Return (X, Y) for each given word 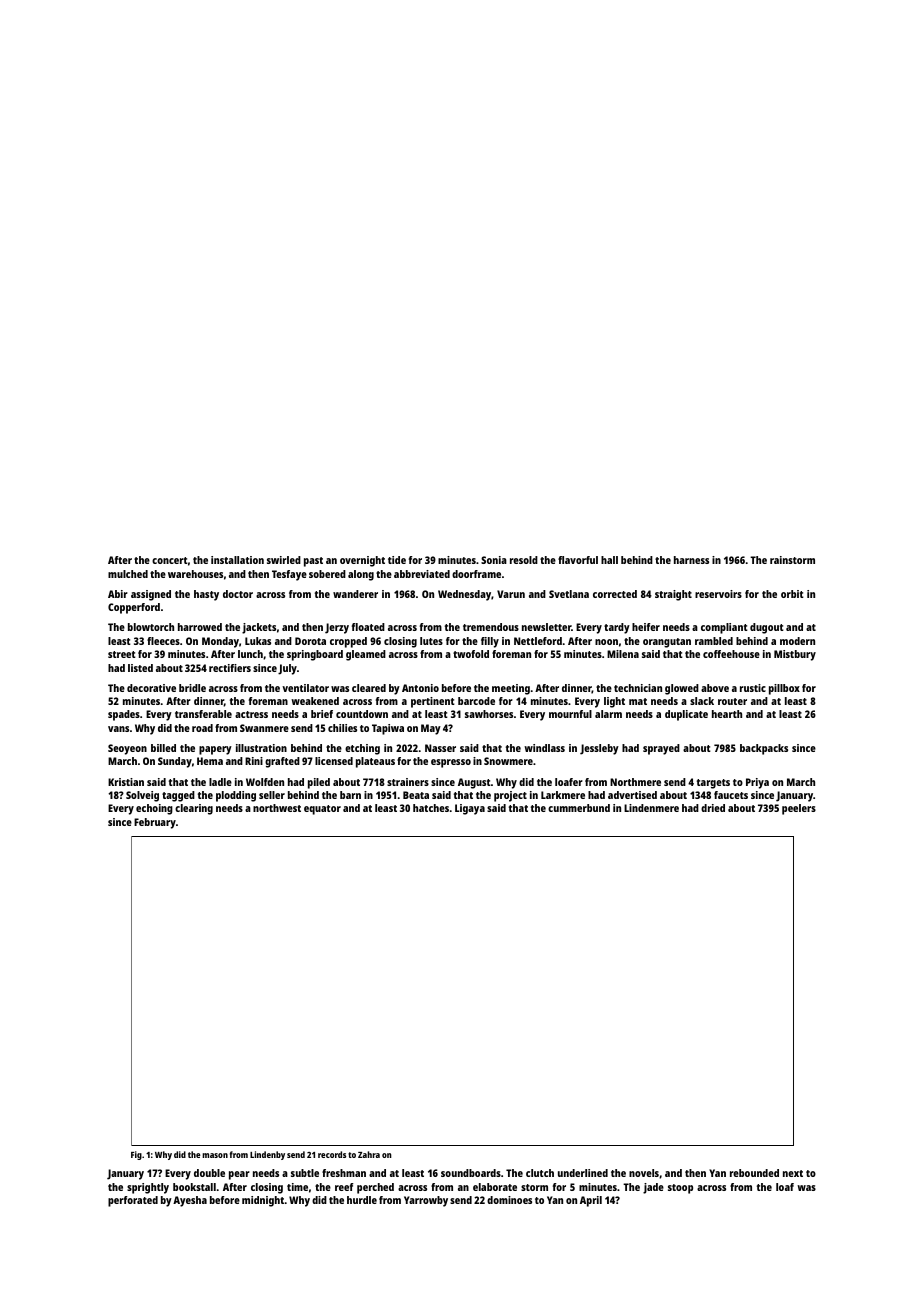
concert (170, 560)
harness (691, 560)
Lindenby (267, 1155)
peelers (799, 809)
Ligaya (470, 809)
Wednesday (464, 595)
